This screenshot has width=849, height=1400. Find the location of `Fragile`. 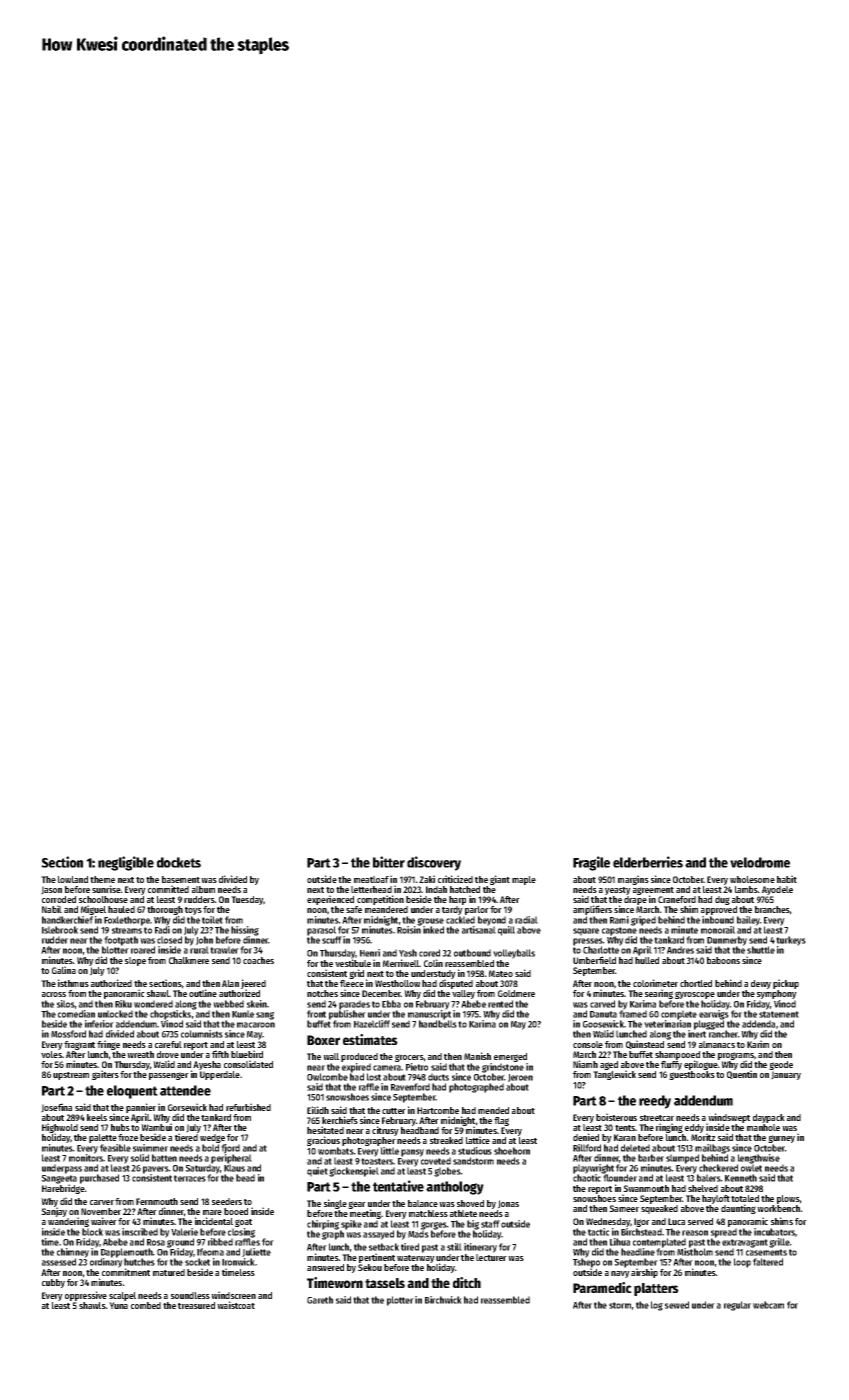

Fragile is located at coordinates (591, 863).
